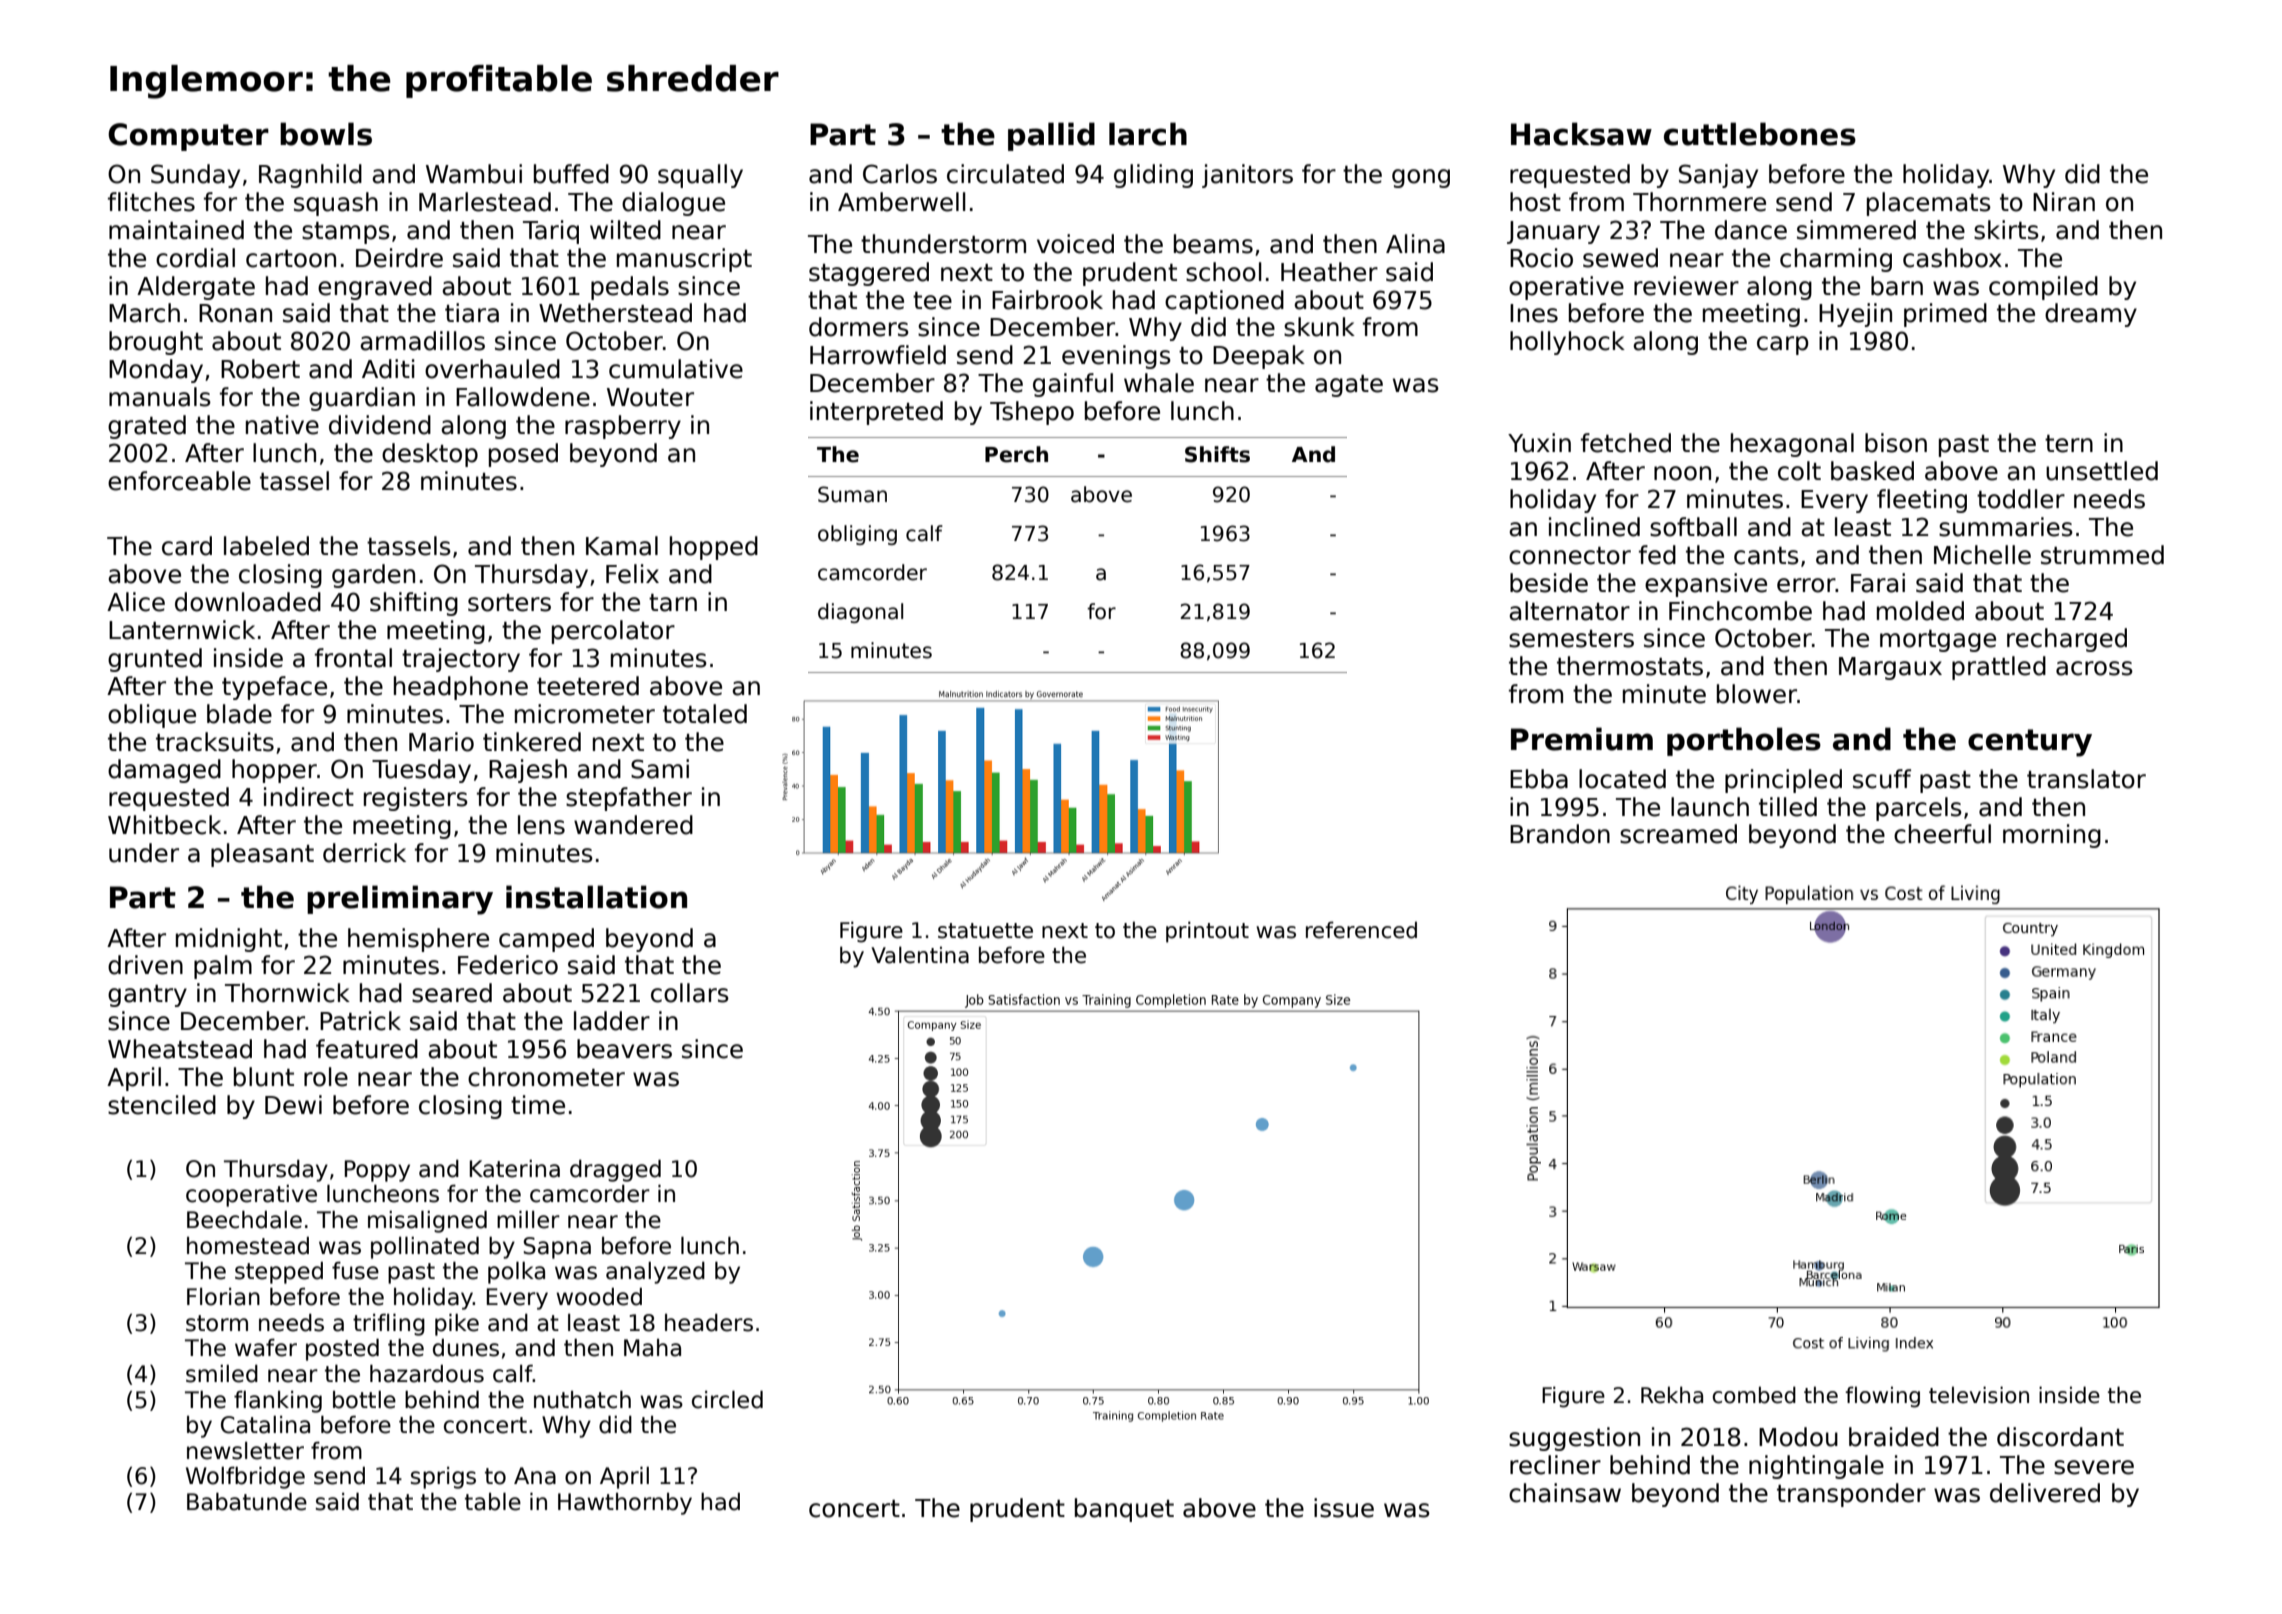 This image has width=2282, height=1614. I want to click on Maha, so click(652, 1348).
